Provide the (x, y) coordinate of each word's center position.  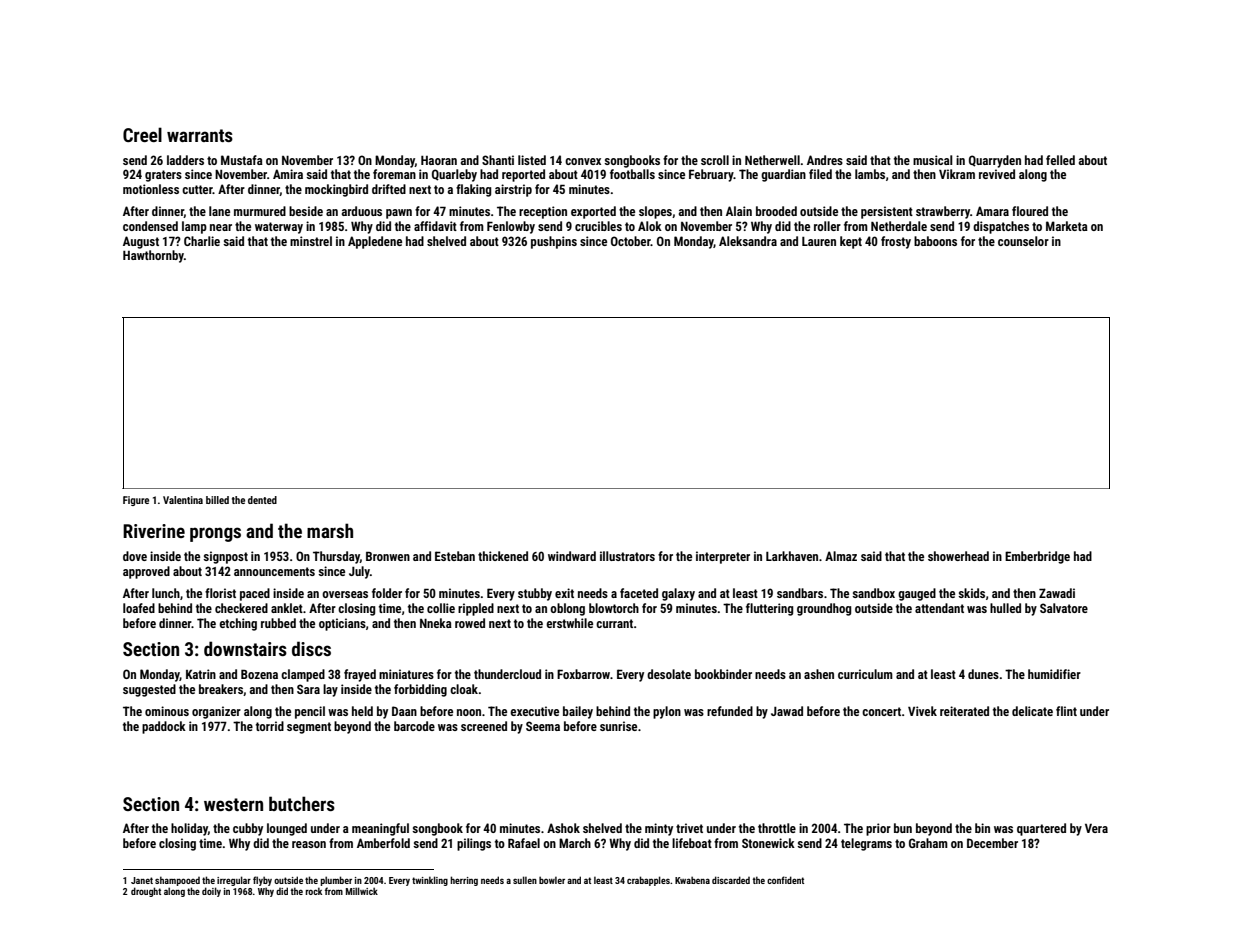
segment (309, 728)
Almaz (841, 556)
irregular (234, 881)
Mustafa (242, 160)
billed (217, 500)
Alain (739, 211)
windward (572, 556)
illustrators (627, 556)
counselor (1023, 241)
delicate (1032, 711)
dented (262, 500)
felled (1060, 160)
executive (534, 711)
